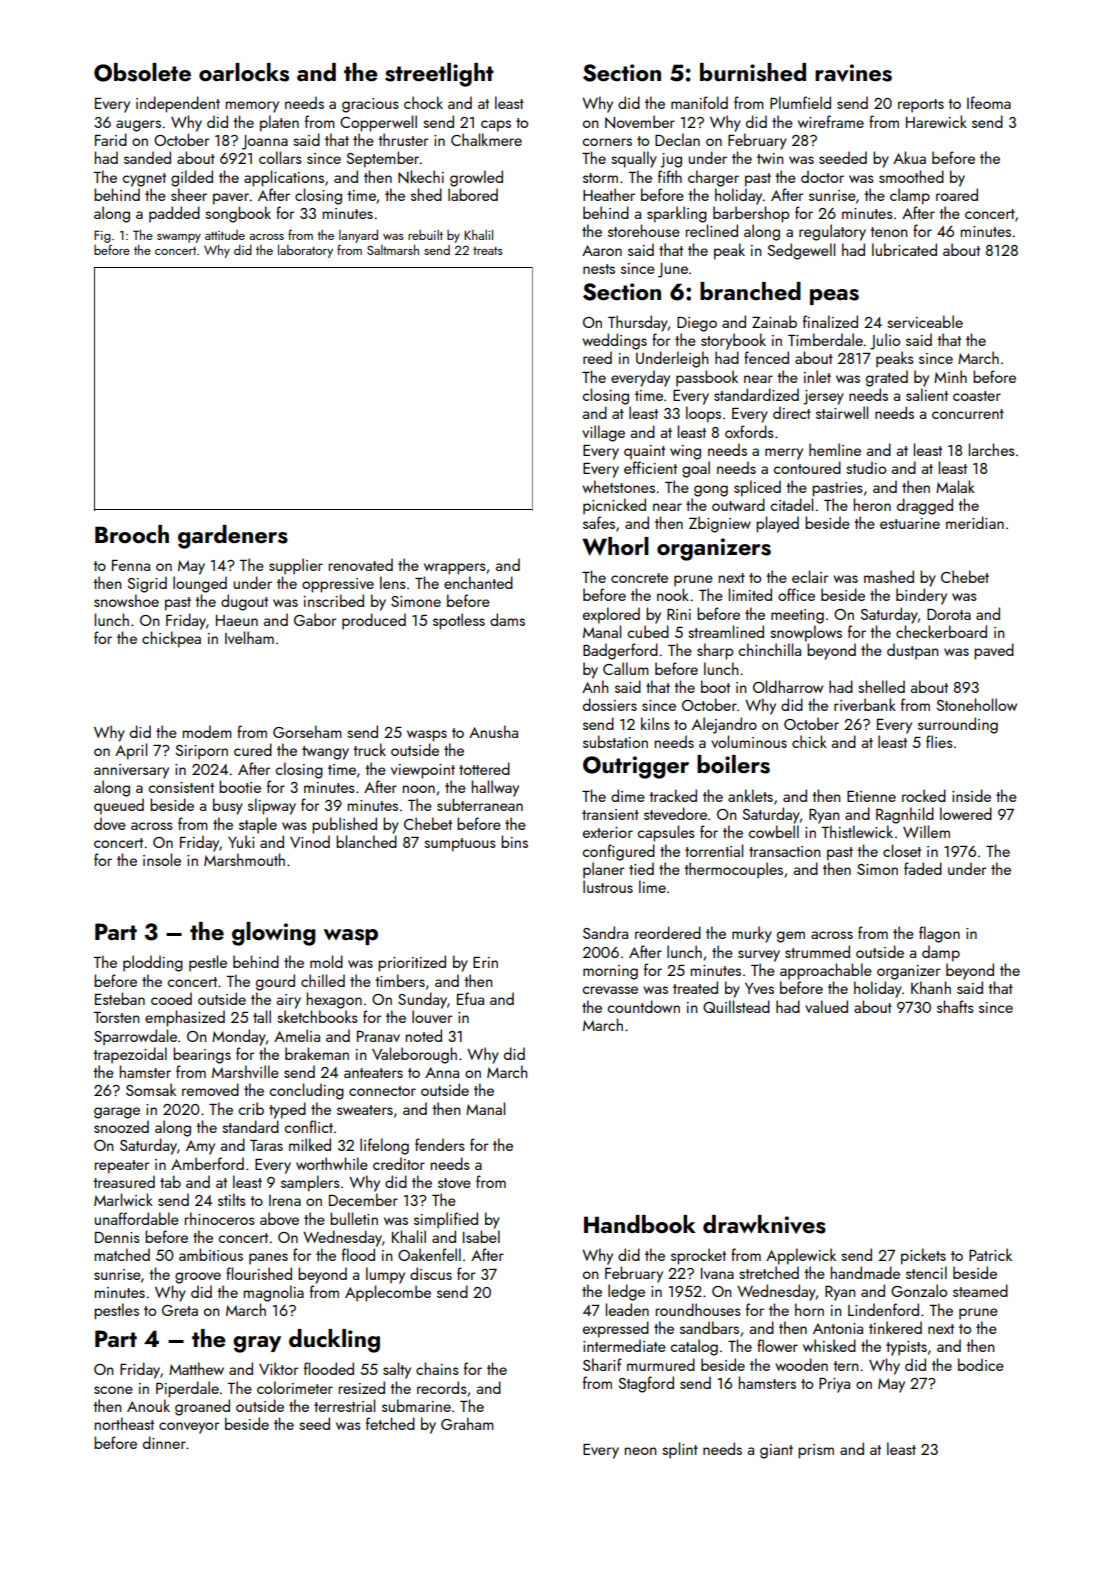 This document has height=1577, width=1115. What do you see at coordinates (764, 1224) in the document?
I see `drawknives` at bounding box center [764, 1224].
